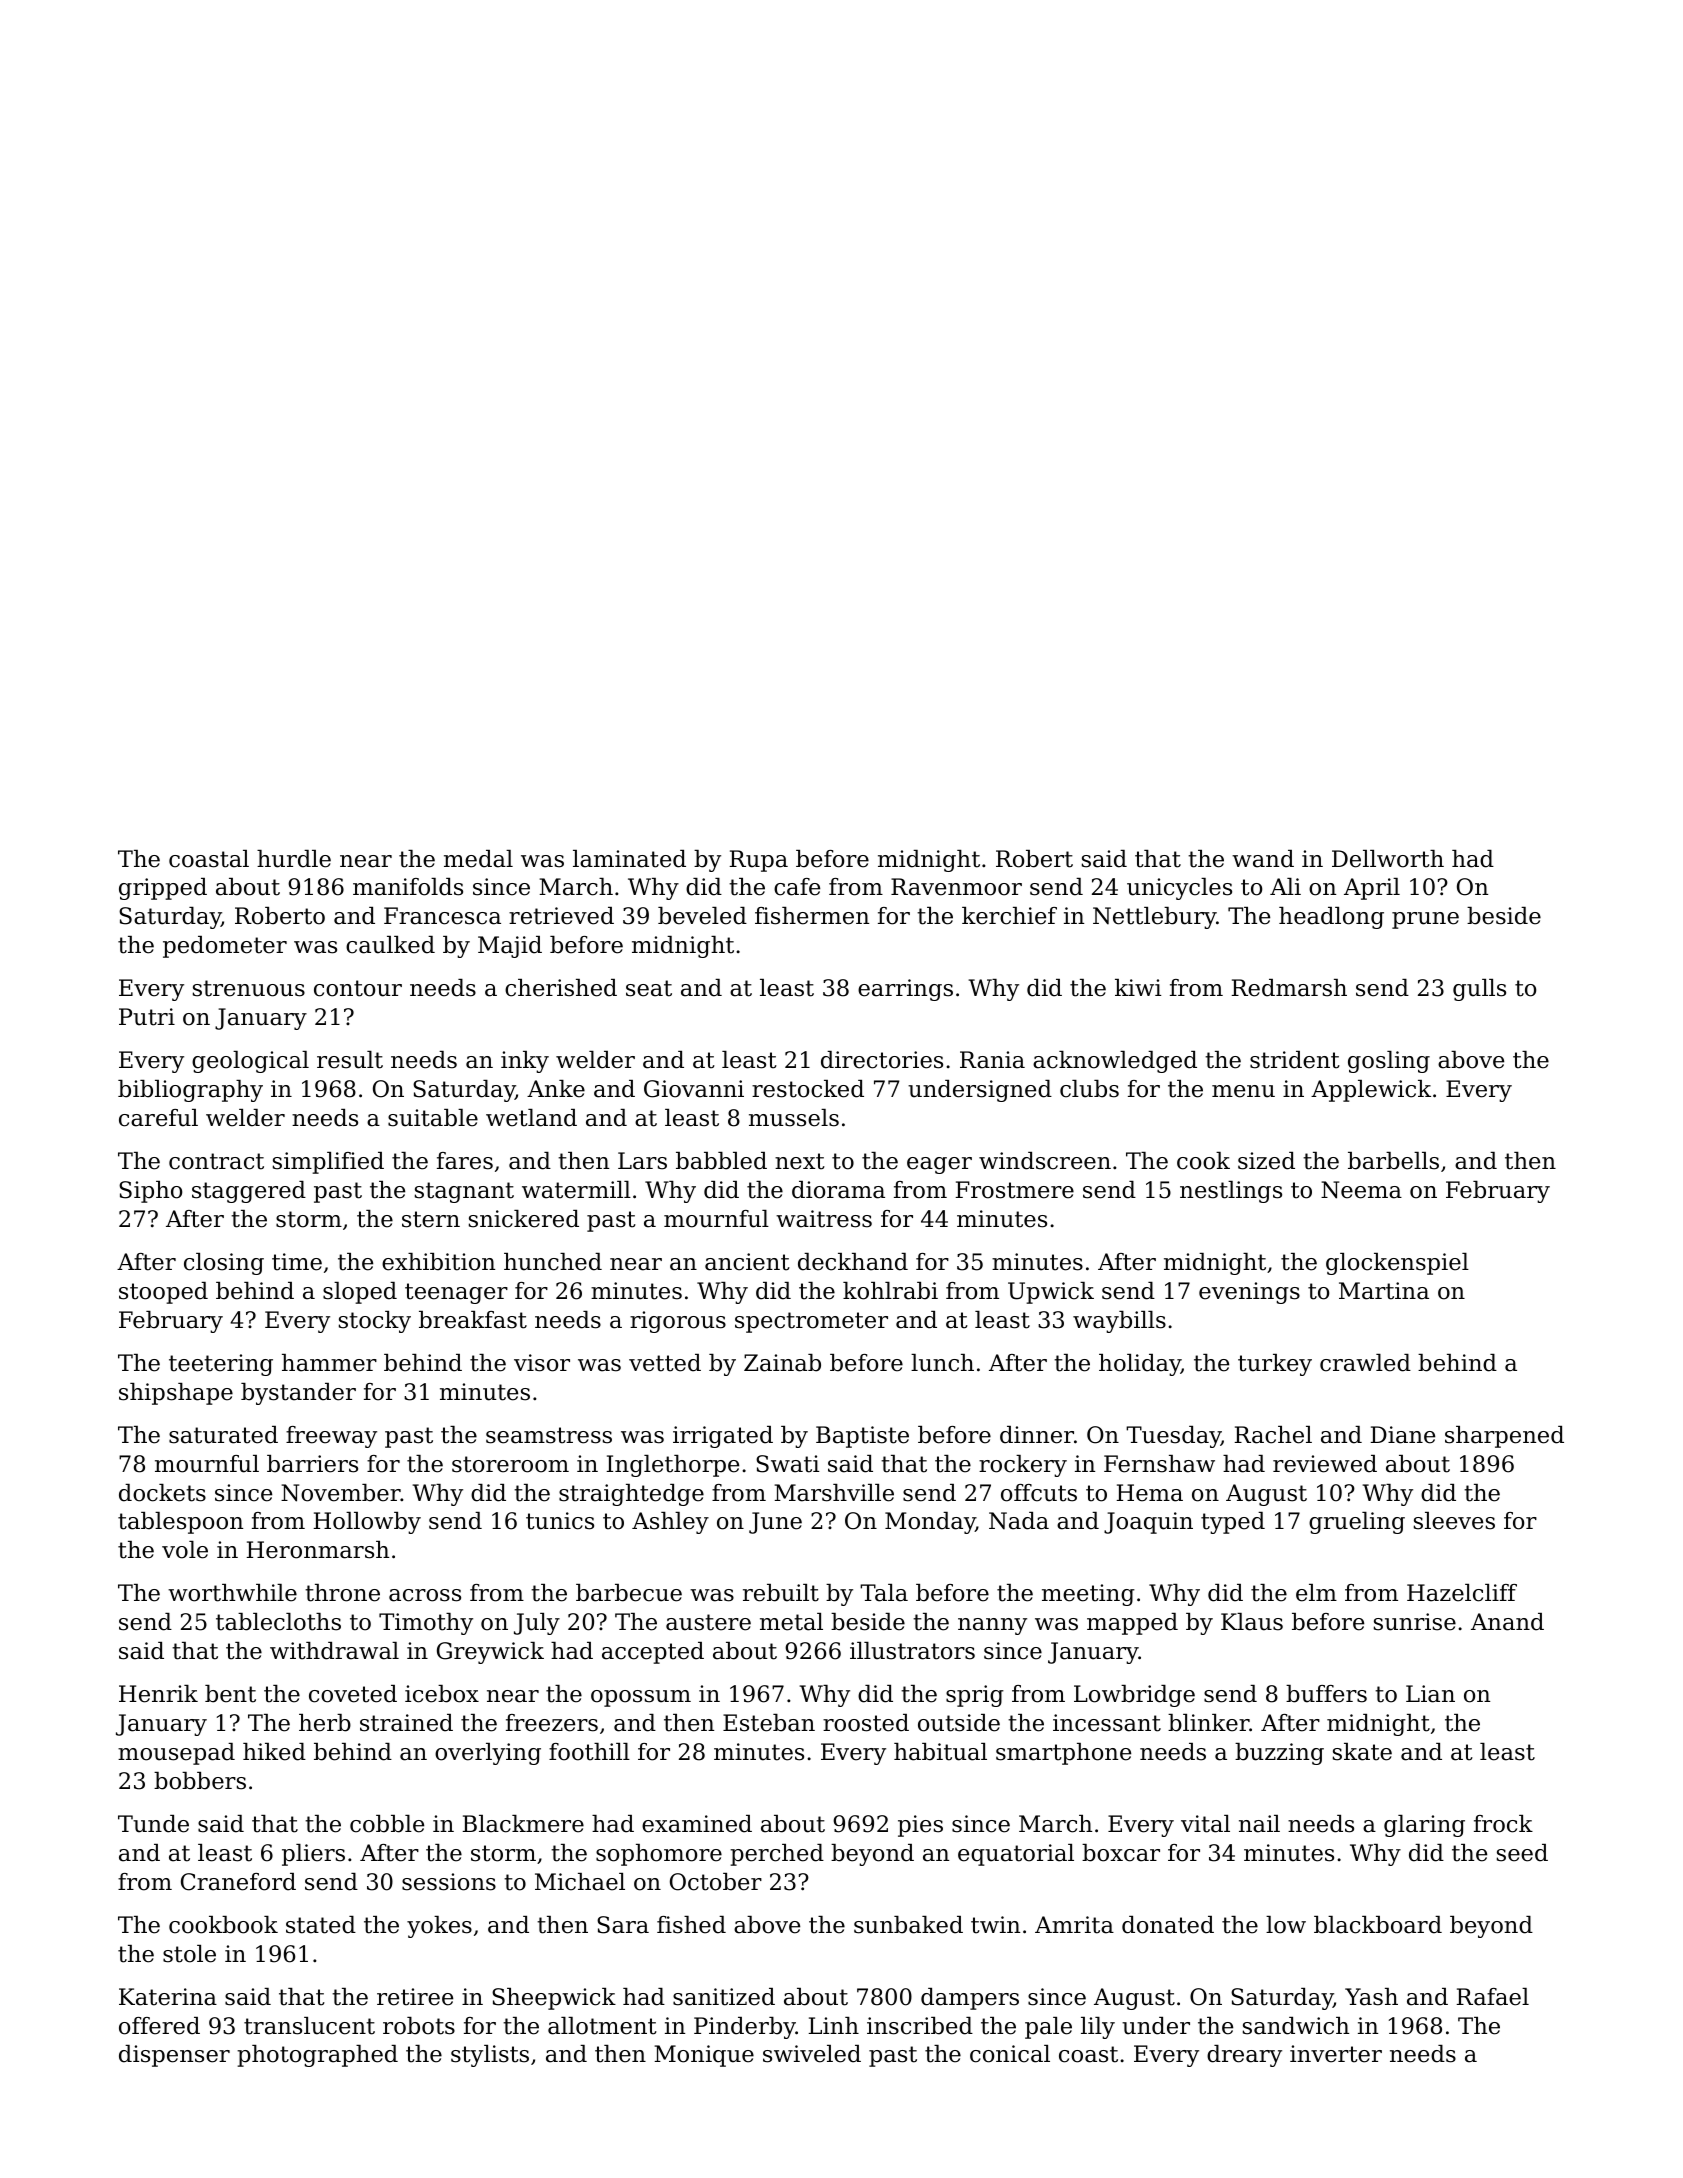 The width and height of the screenshot is (1683, 2178). Describe the element at coordinates (329, 1363) in the screenshot. I see `hammer` at that location.
